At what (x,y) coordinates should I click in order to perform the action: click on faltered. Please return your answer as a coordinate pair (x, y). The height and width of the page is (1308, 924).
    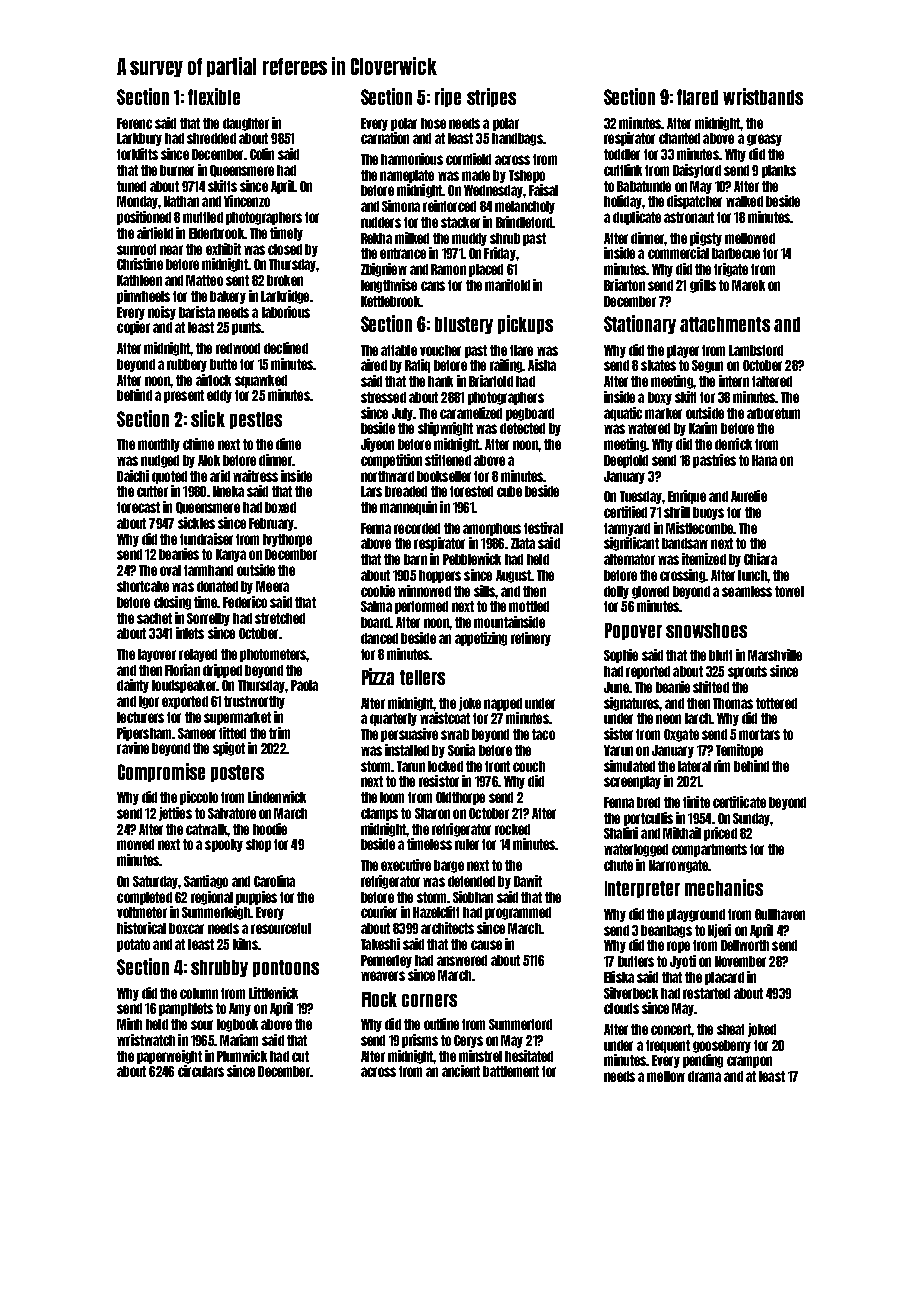
    Looking at the image, I should click on (772, 381).
